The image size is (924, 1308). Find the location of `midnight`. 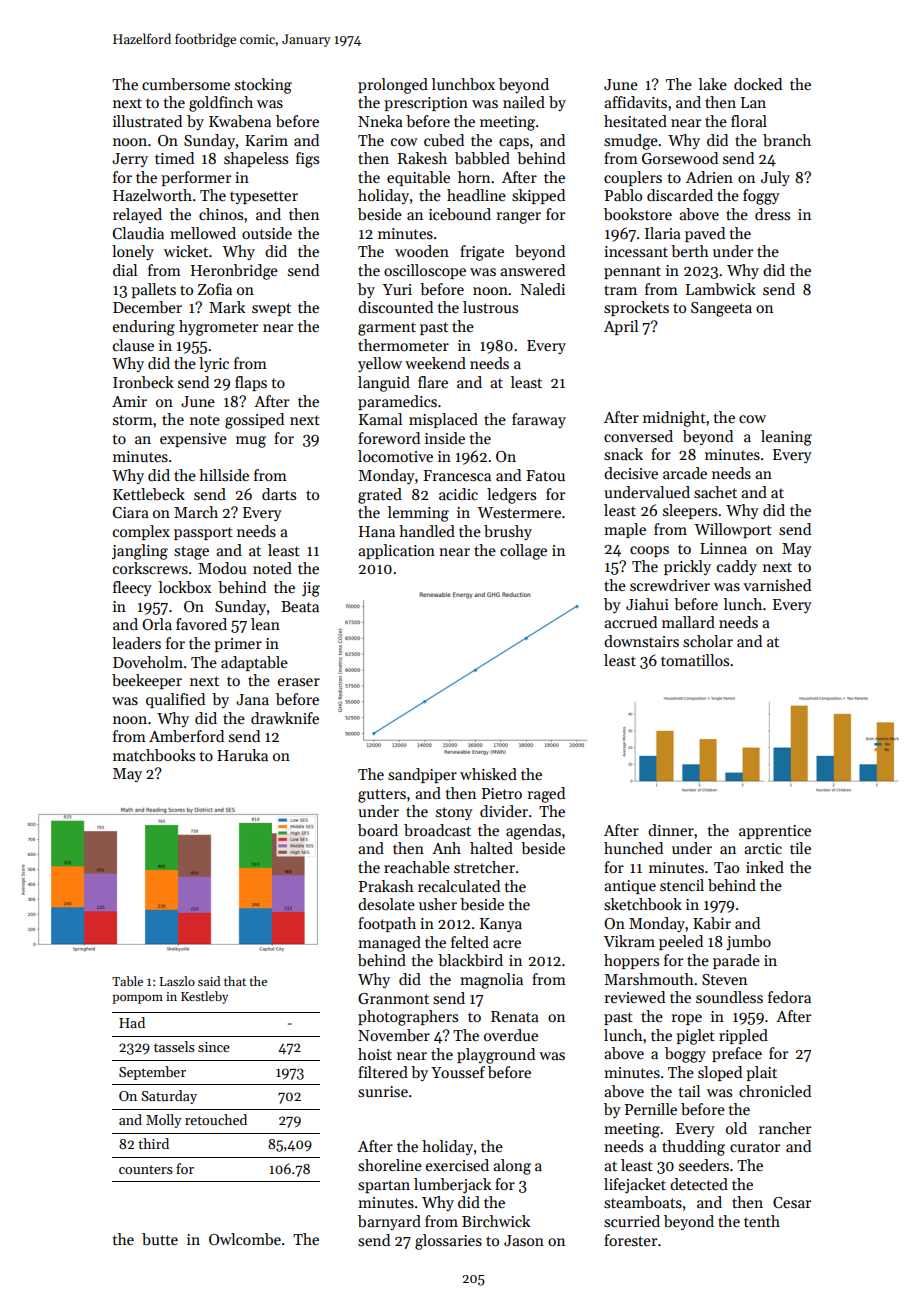

midnight is located at coordinates (674, 419).
